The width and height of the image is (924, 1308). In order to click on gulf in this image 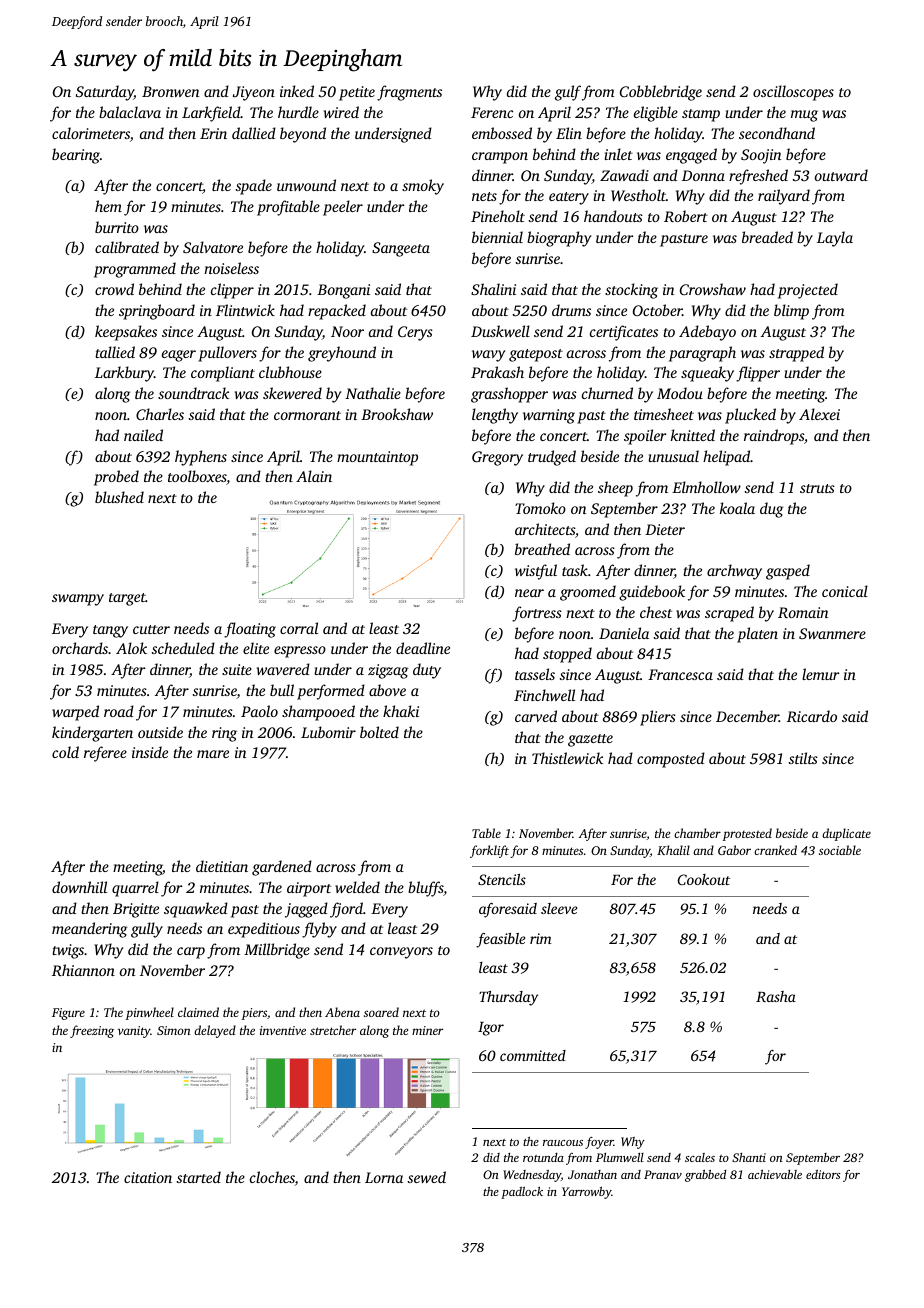, I will do `click(568, 93)`.
